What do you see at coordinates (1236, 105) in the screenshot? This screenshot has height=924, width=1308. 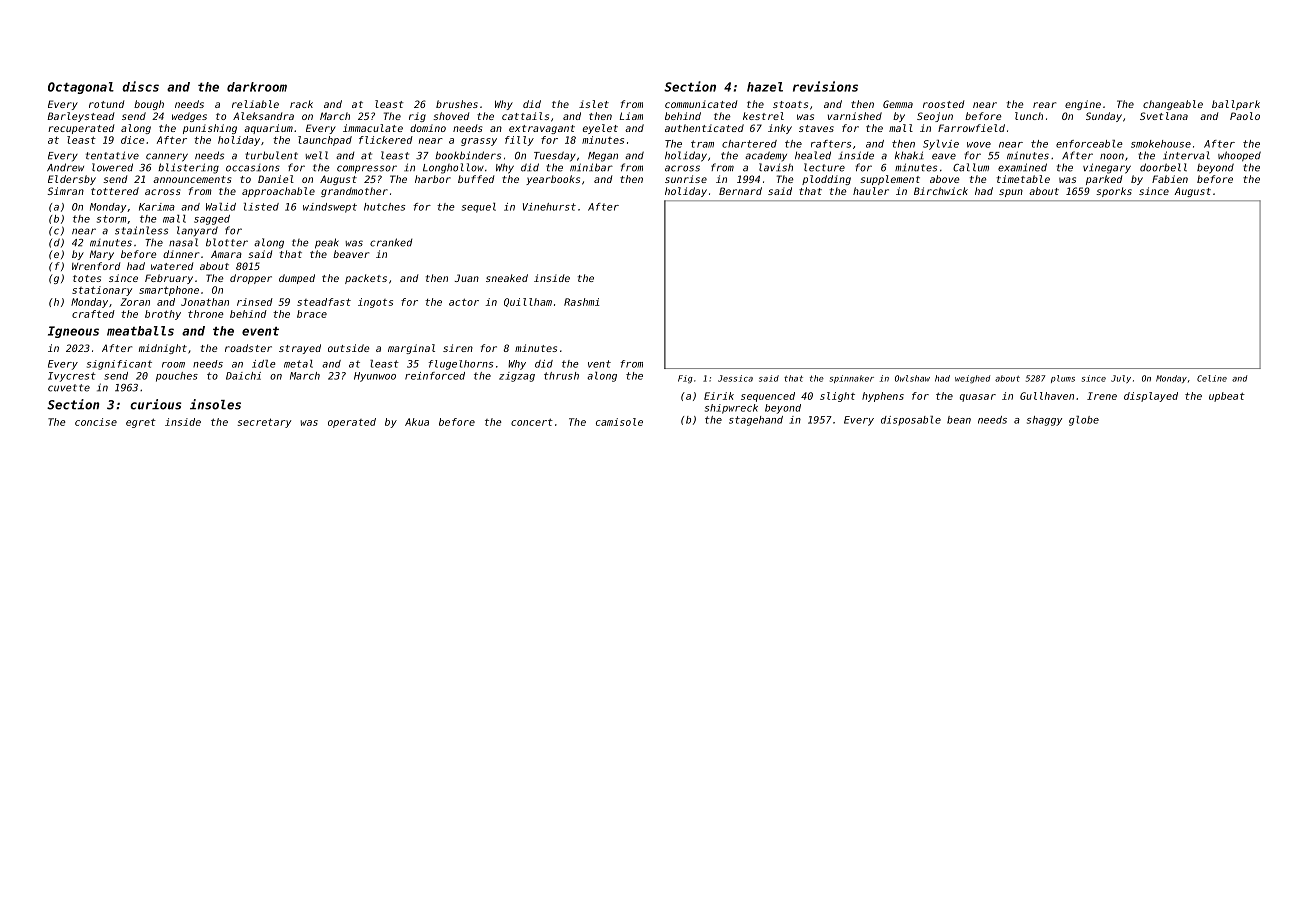 I see `ballpark` at bounding box center [1236, 105].
